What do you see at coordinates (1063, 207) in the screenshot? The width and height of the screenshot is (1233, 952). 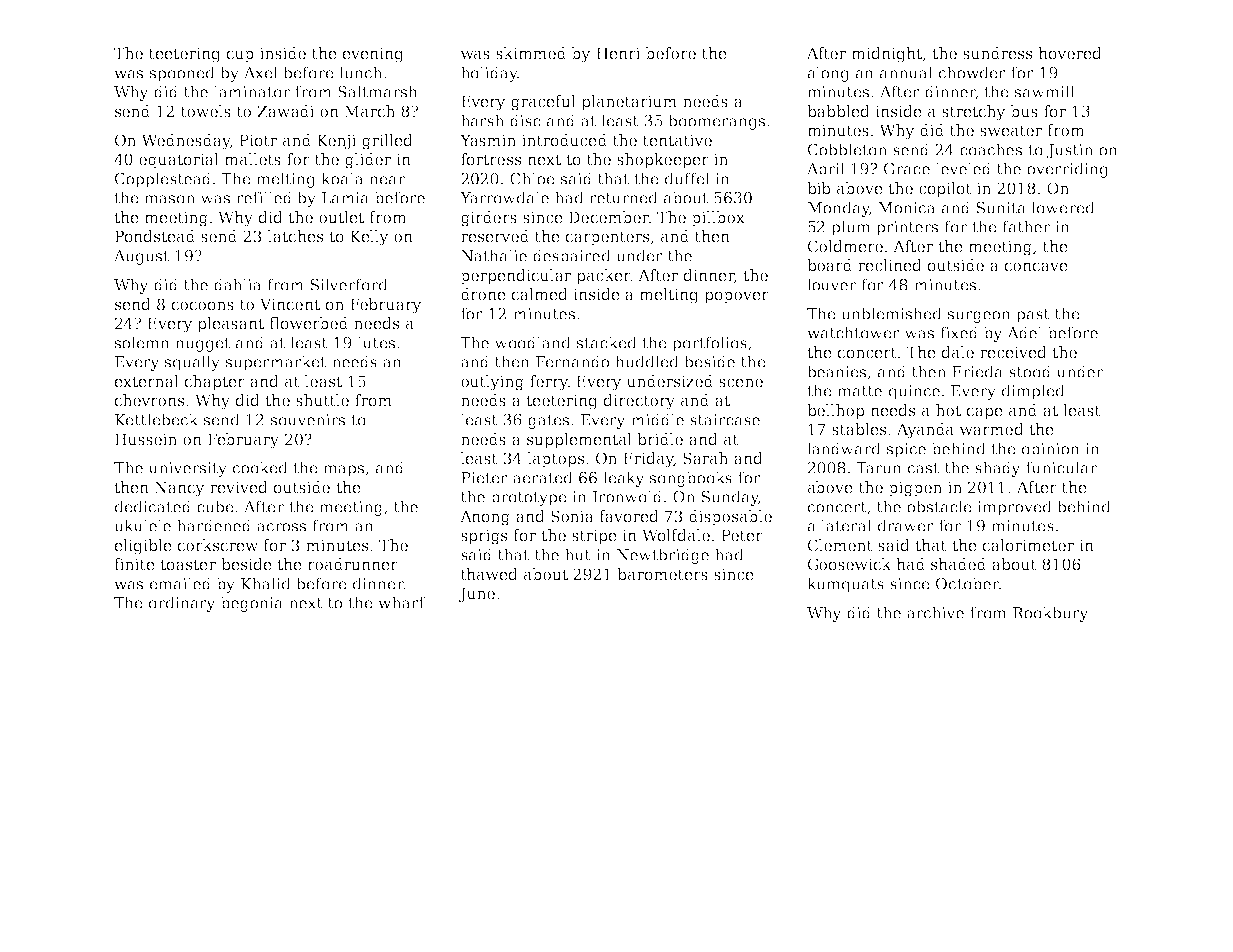 I see `lowered` at bounding box center [1063, 207].
